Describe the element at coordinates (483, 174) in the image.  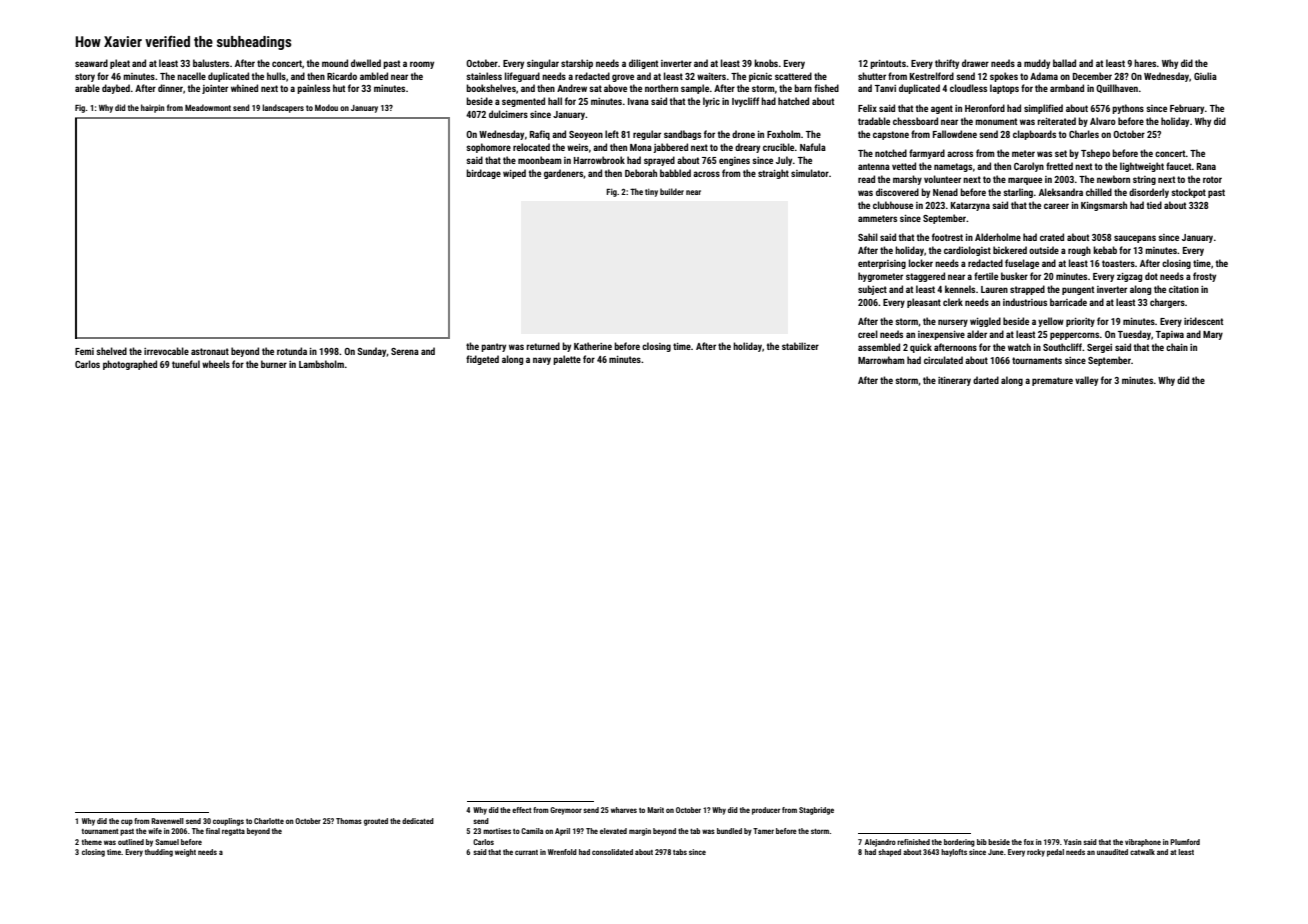
I see `birdcage` at that location.
